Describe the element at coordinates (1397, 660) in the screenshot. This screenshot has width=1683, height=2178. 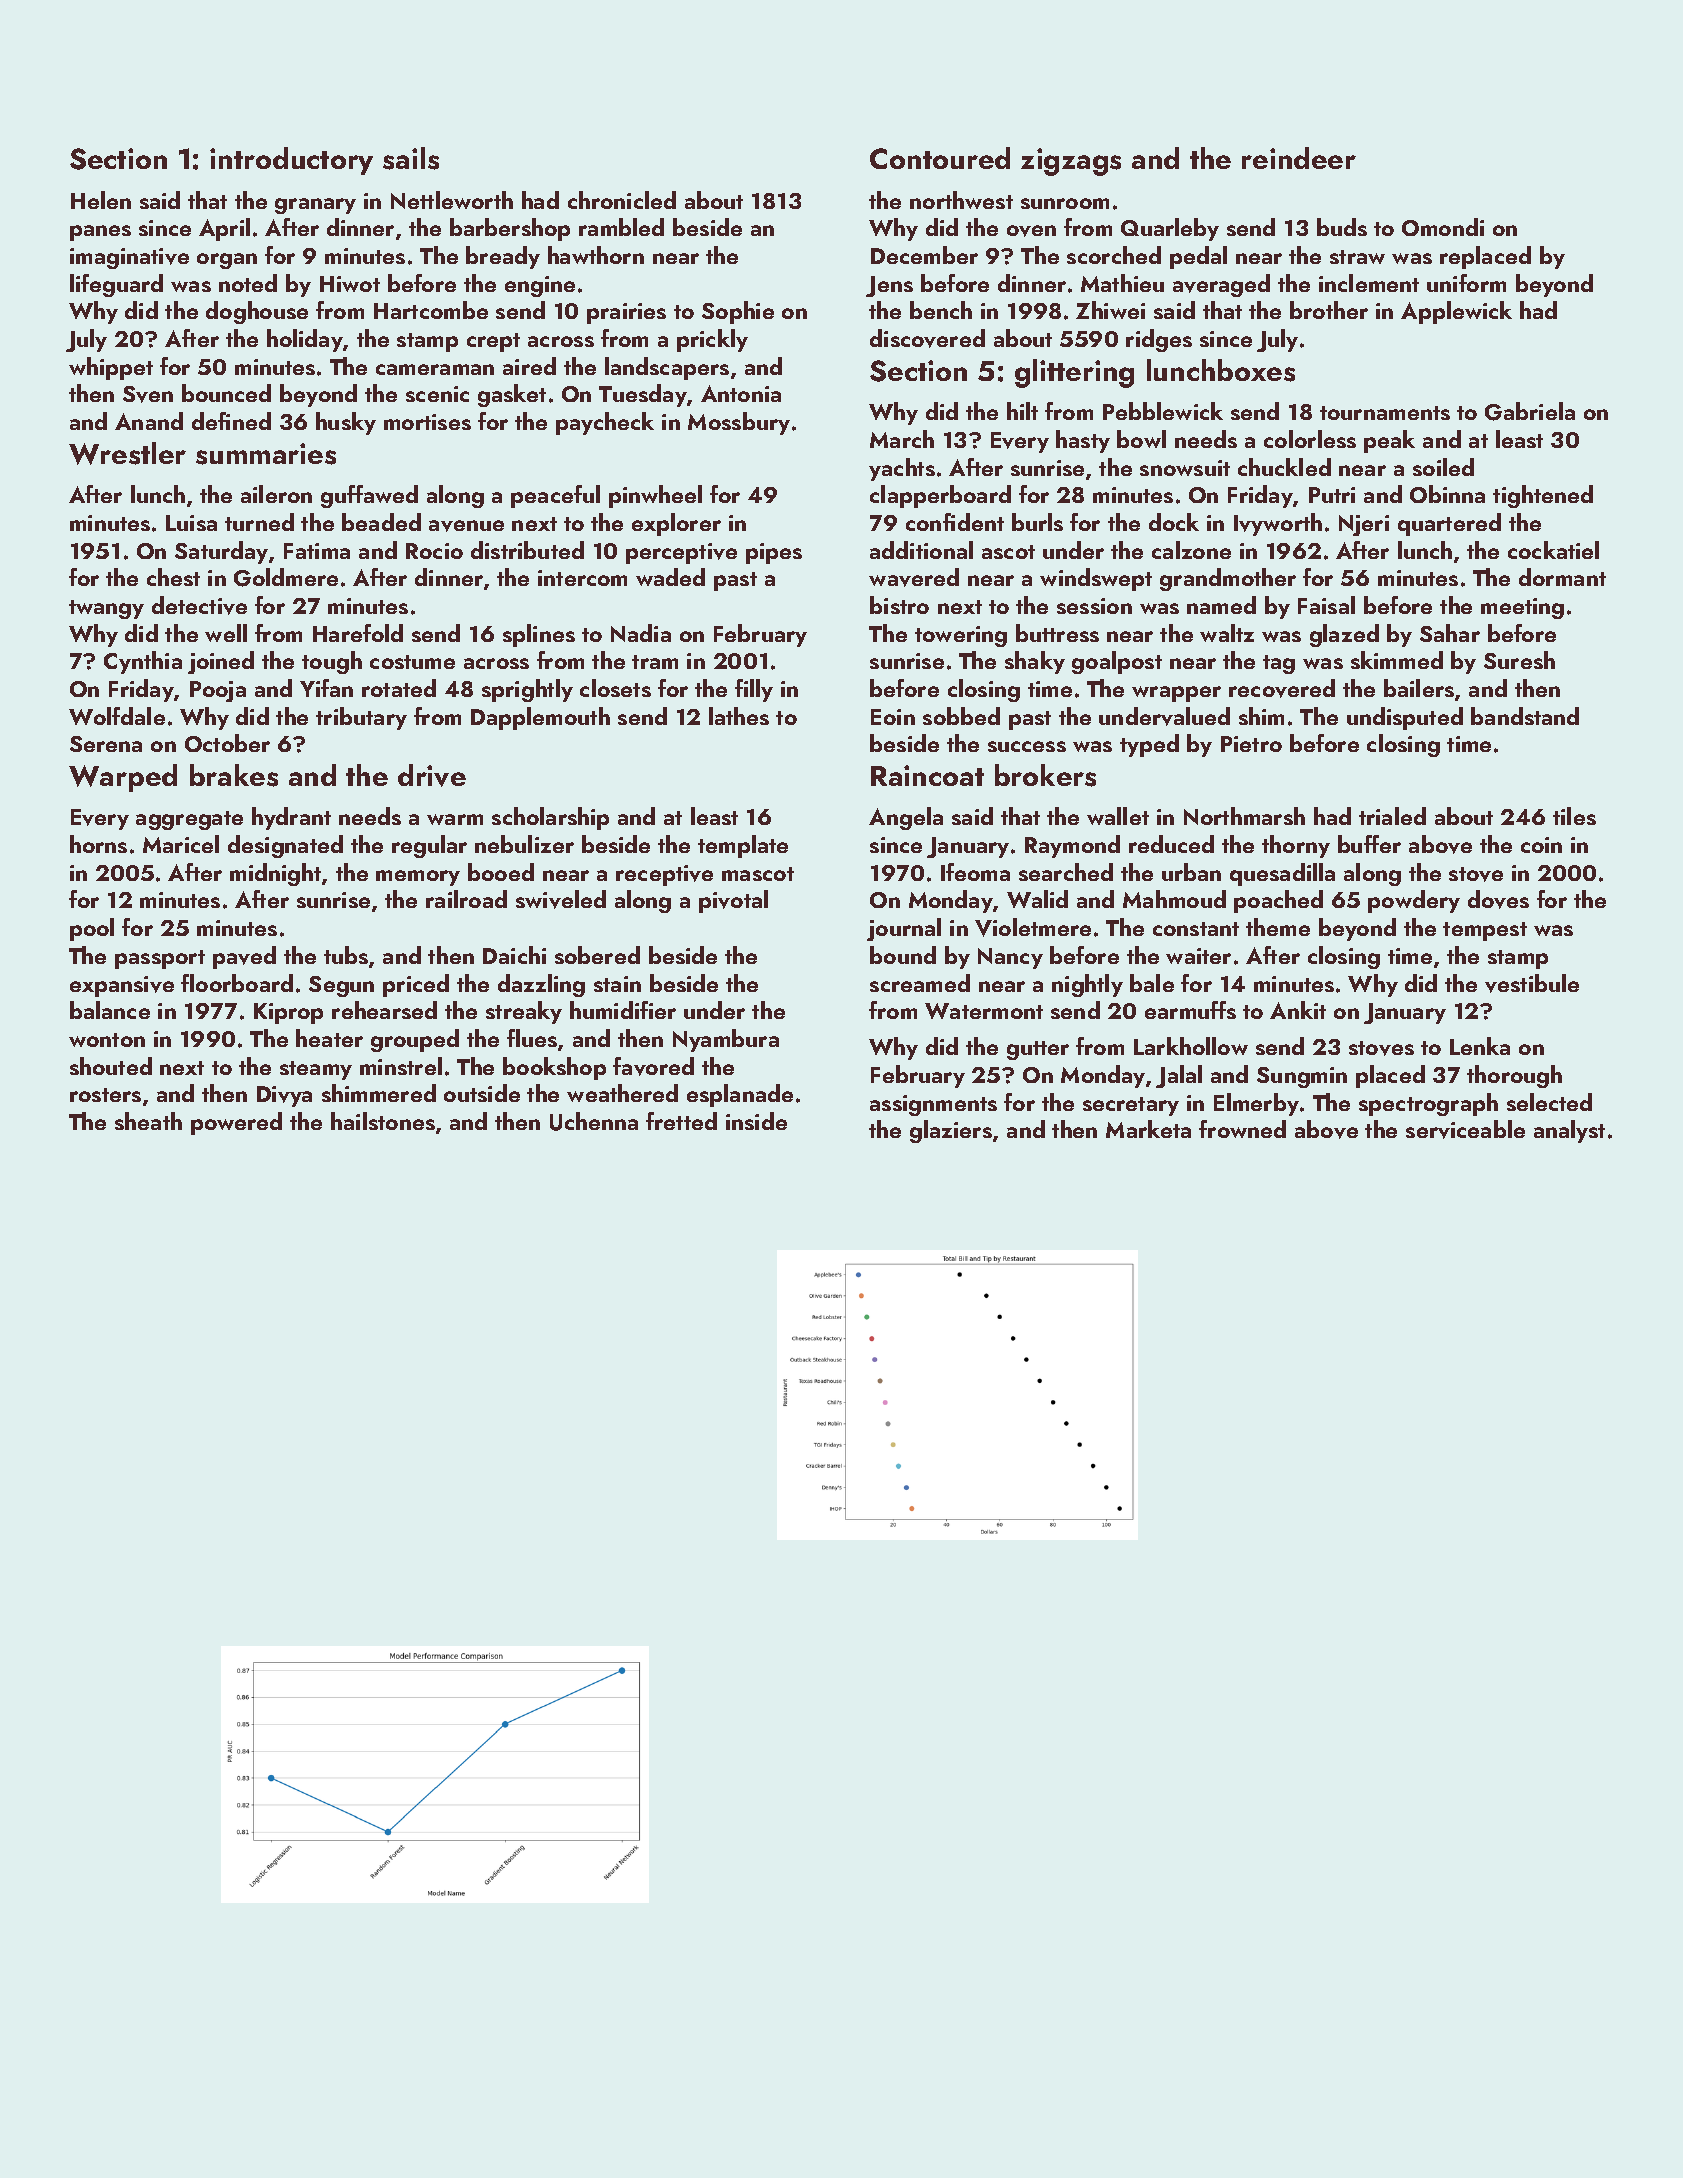
I see `skimmed` at that location.
